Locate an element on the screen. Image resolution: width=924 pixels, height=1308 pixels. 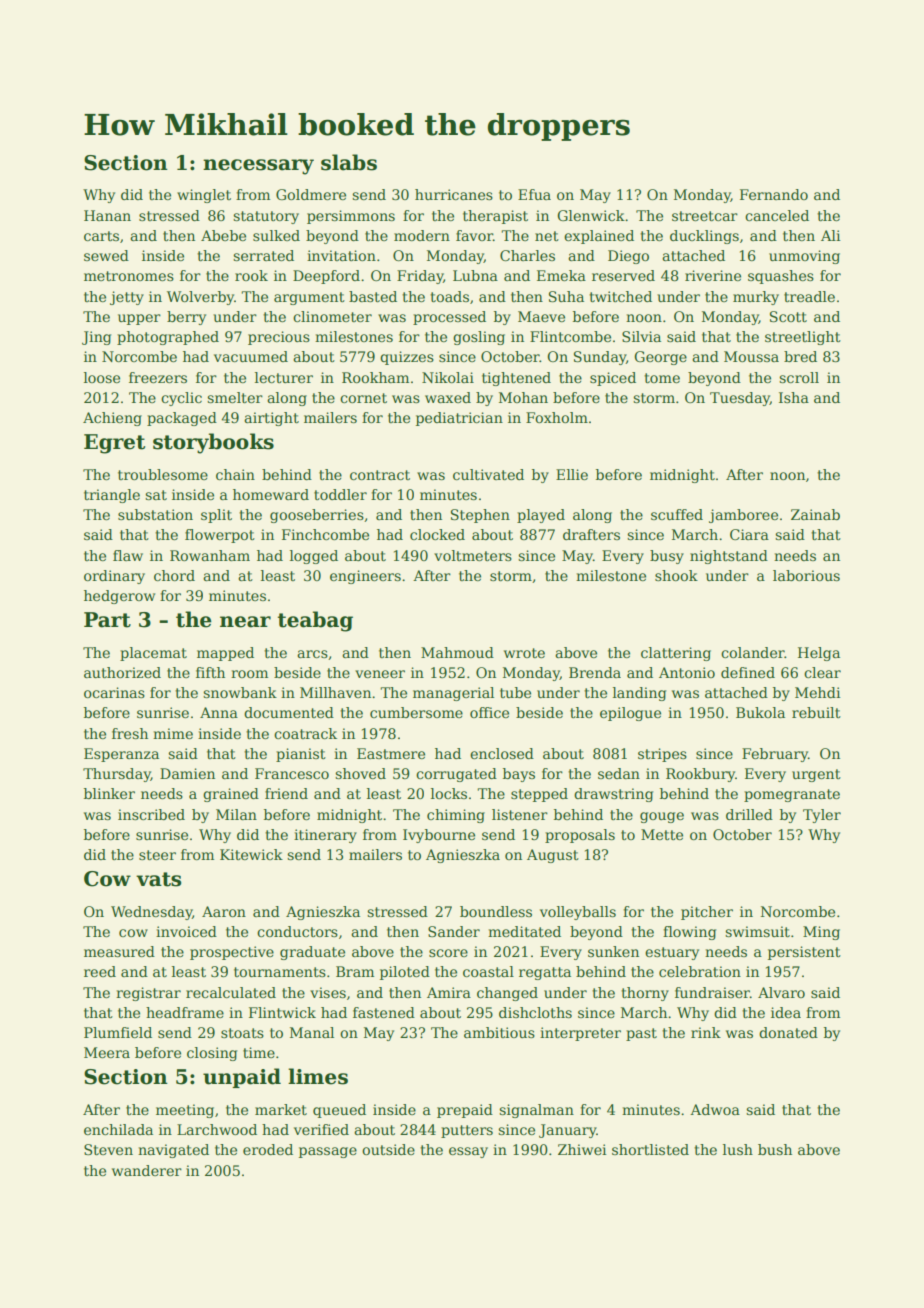
near is located at coordinates (245, 622).
